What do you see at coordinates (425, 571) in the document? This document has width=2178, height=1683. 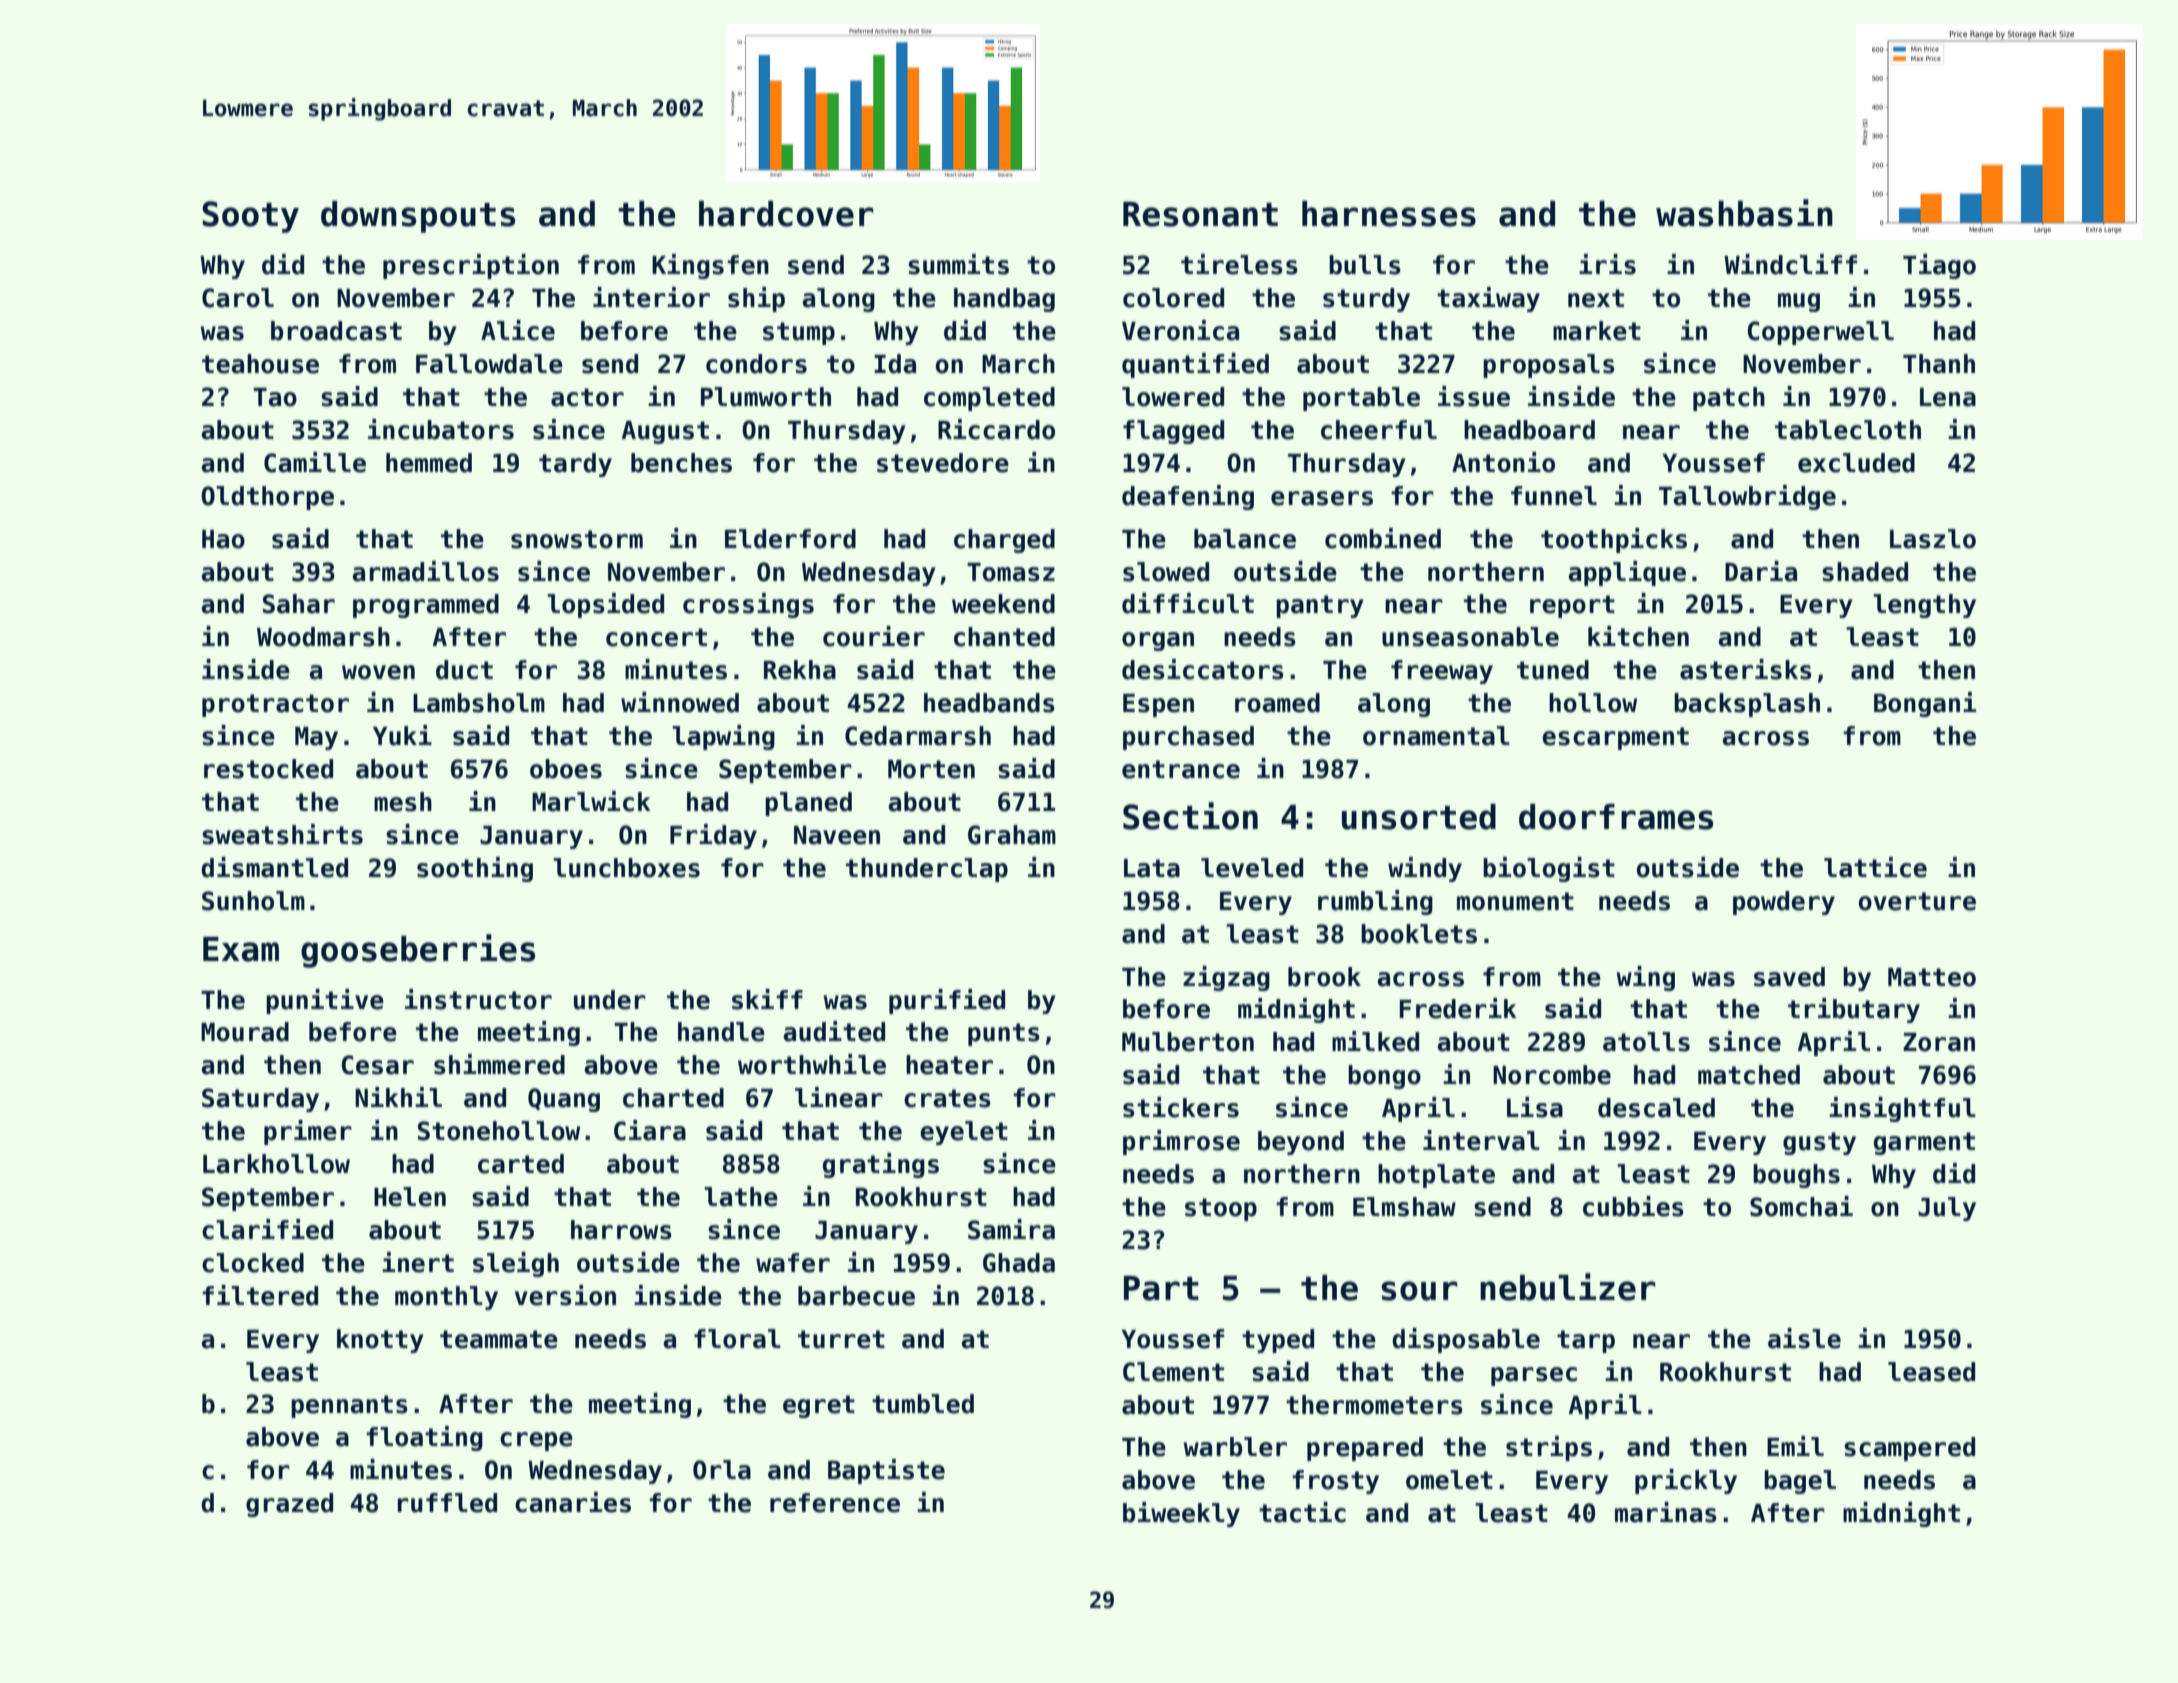 I see `armadillos` at bounding box center [425, 571].
